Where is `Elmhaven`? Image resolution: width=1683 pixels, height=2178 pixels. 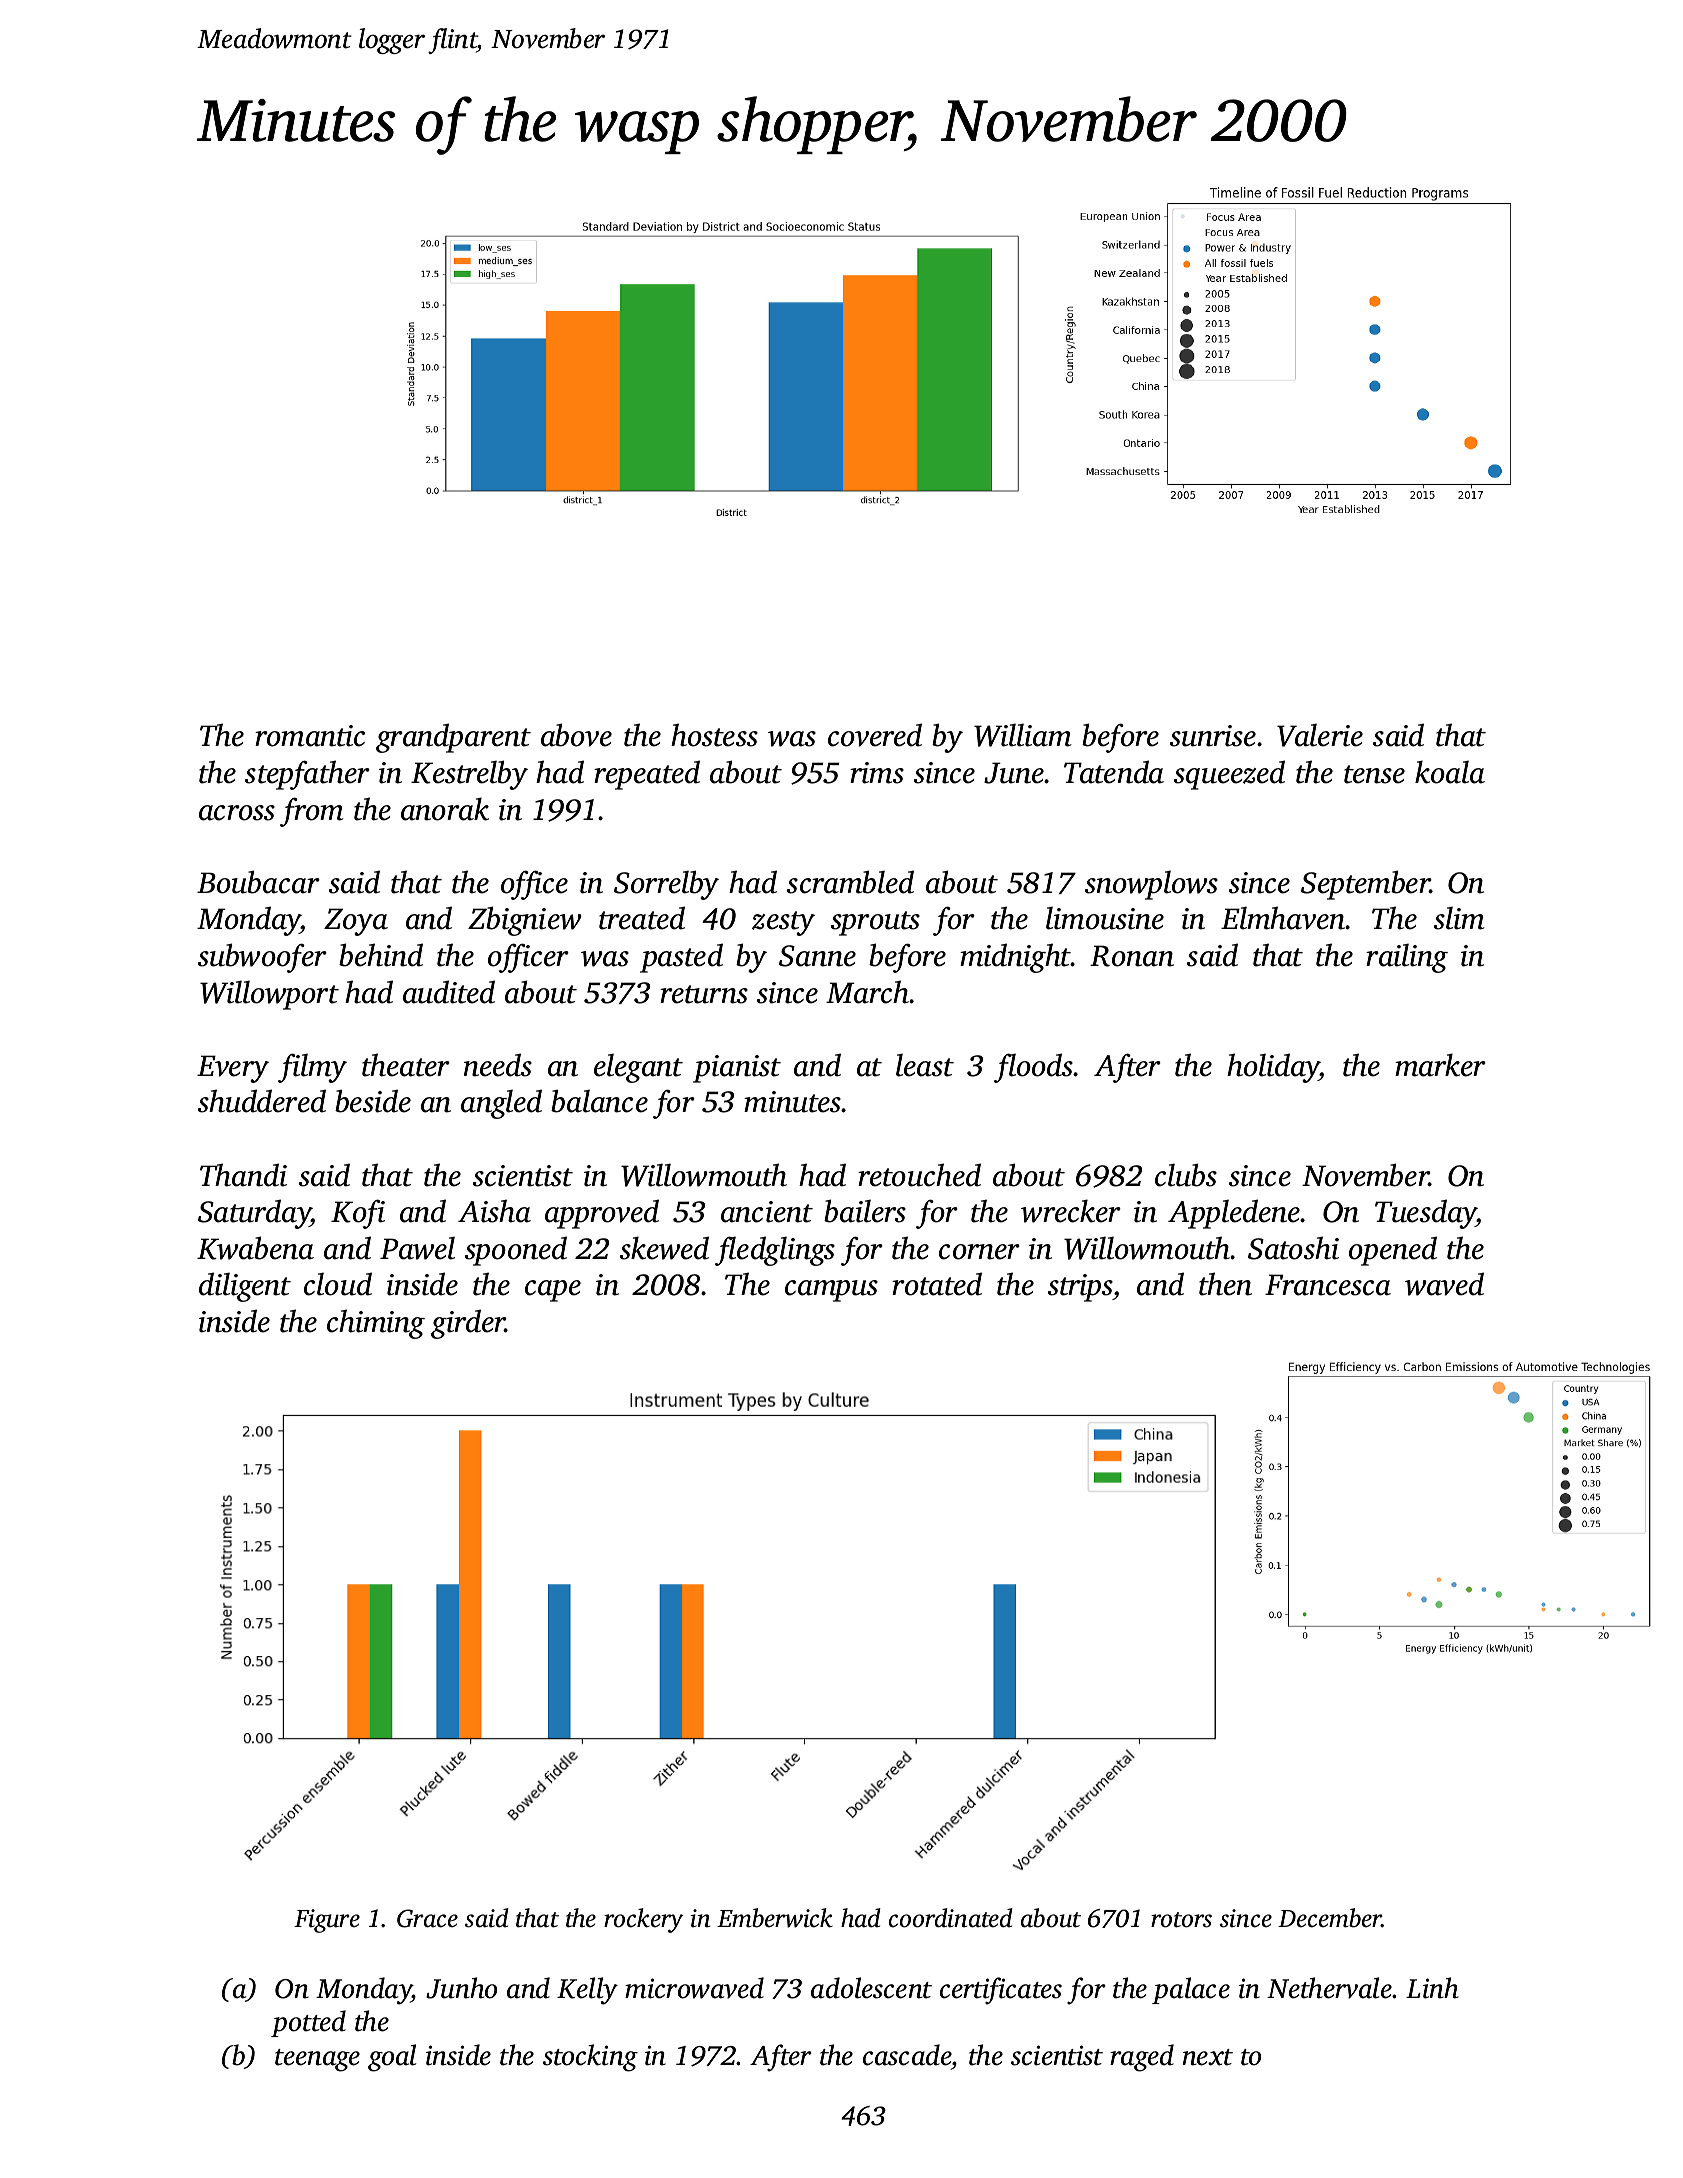 Elmhaven is located at coordinates (1283, 918).
